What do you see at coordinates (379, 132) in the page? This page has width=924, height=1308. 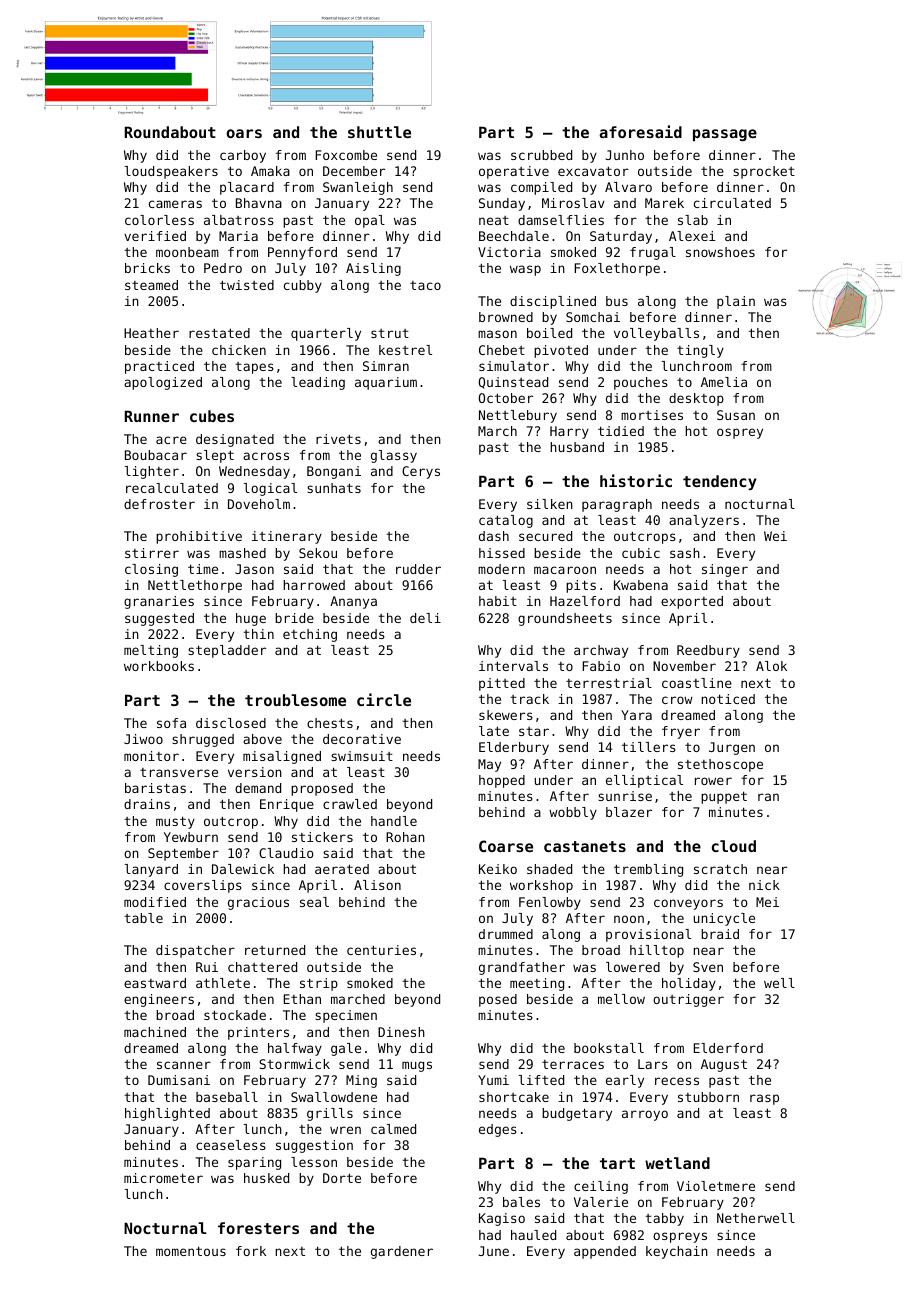 I see `shuttle` at bounding box center [379, 132].
